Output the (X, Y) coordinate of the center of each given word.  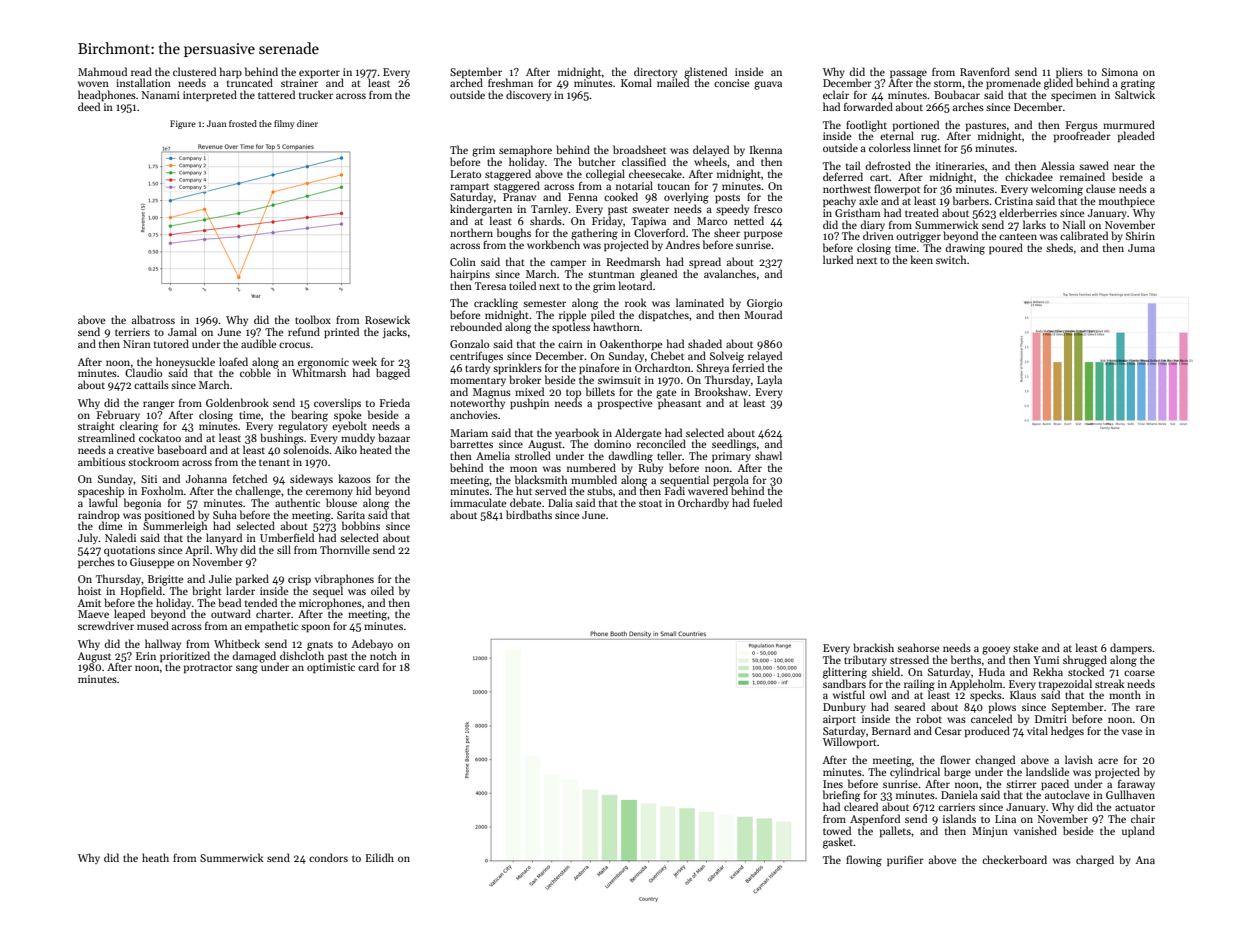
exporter (320, 74)
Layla (769, 380)
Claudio (143, 372)
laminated (700, 302)
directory (655, 73)
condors (328, 857)
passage (908, 74)
